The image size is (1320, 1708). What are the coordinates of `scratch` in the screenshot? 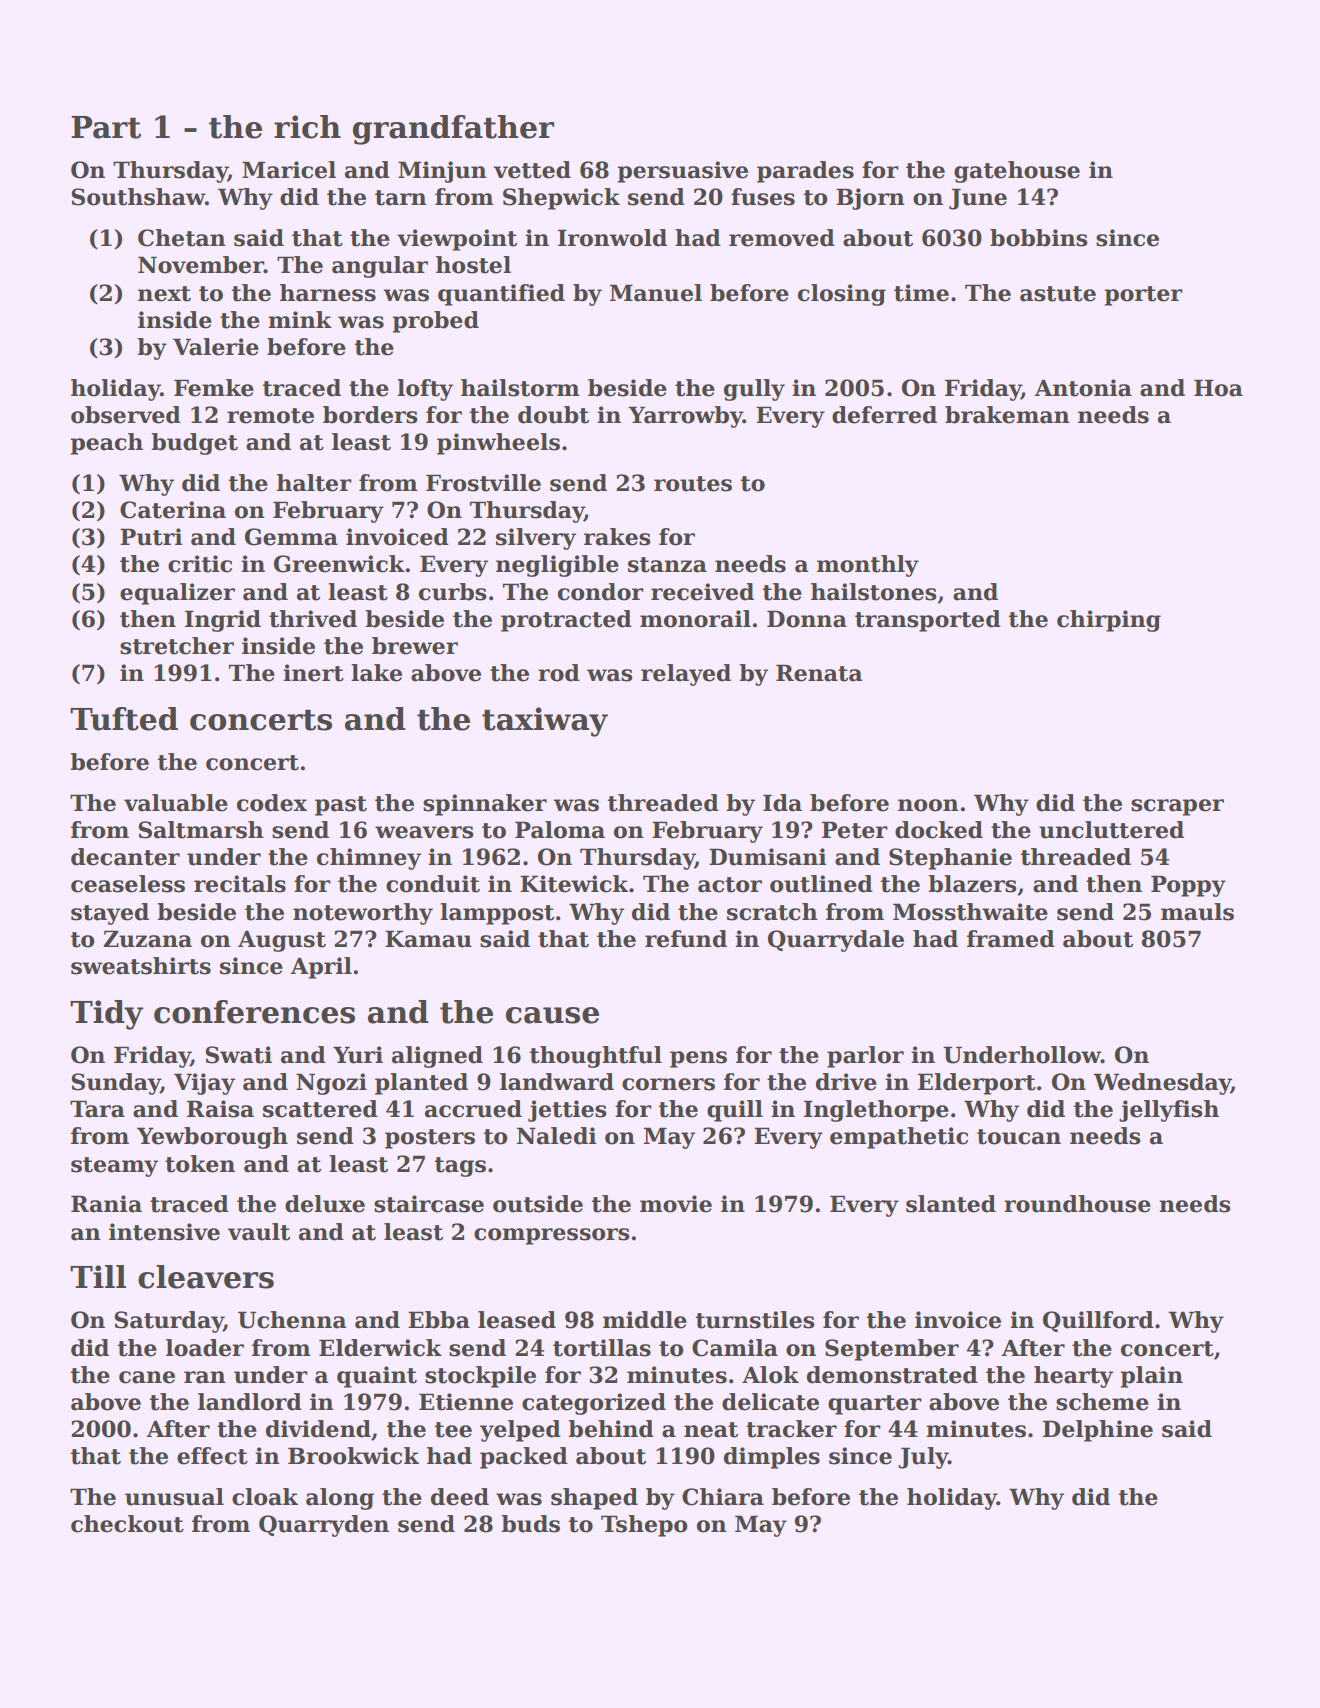 It's located at (772, 912).
